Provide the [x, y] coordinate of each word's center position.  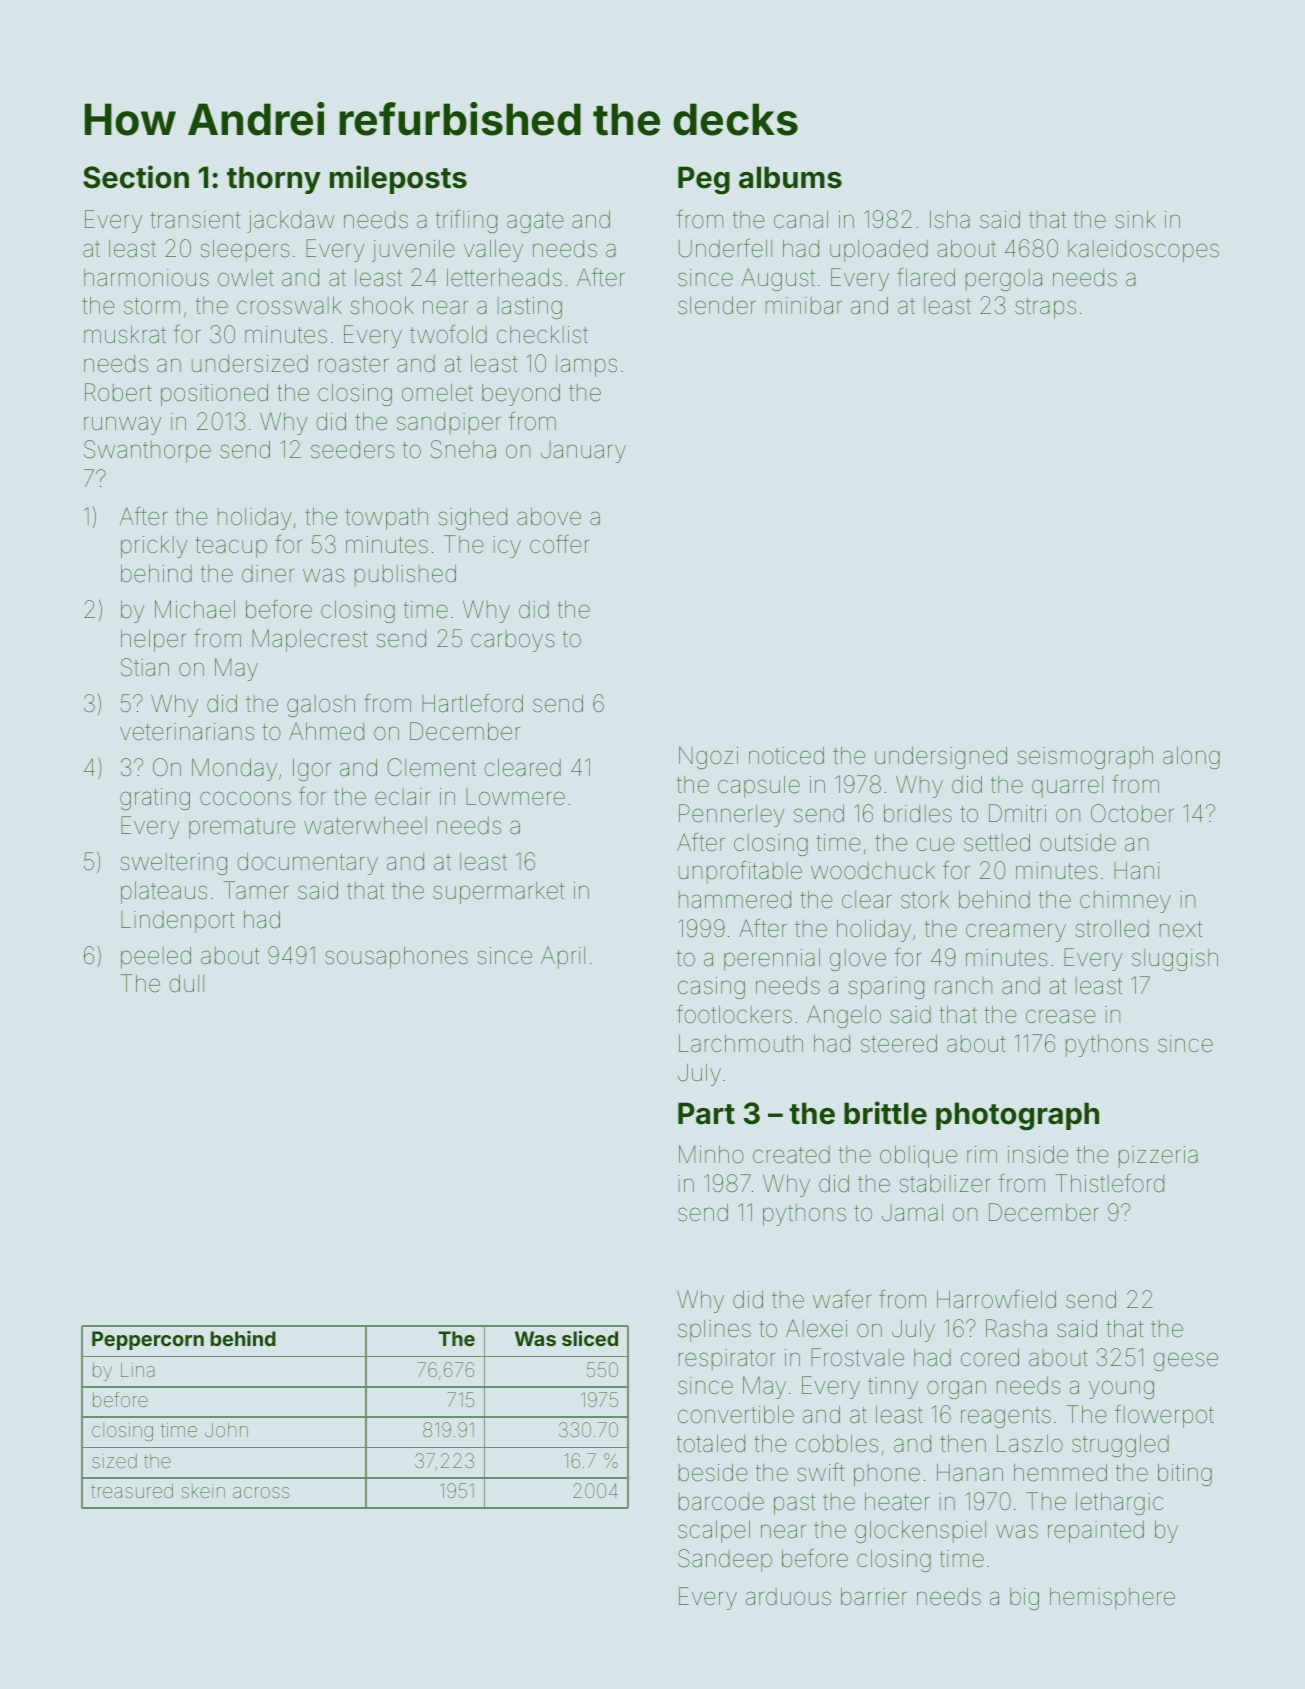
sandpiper [449, 424]
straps [1045, 308]
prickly [154, 546]
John [226, 1430]
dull [187, 983]
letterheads [504, 277]
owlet [246, 278]
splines [714, 1331]
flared [926, 277]
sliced [590, 1338]
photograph [1017, 1116]
